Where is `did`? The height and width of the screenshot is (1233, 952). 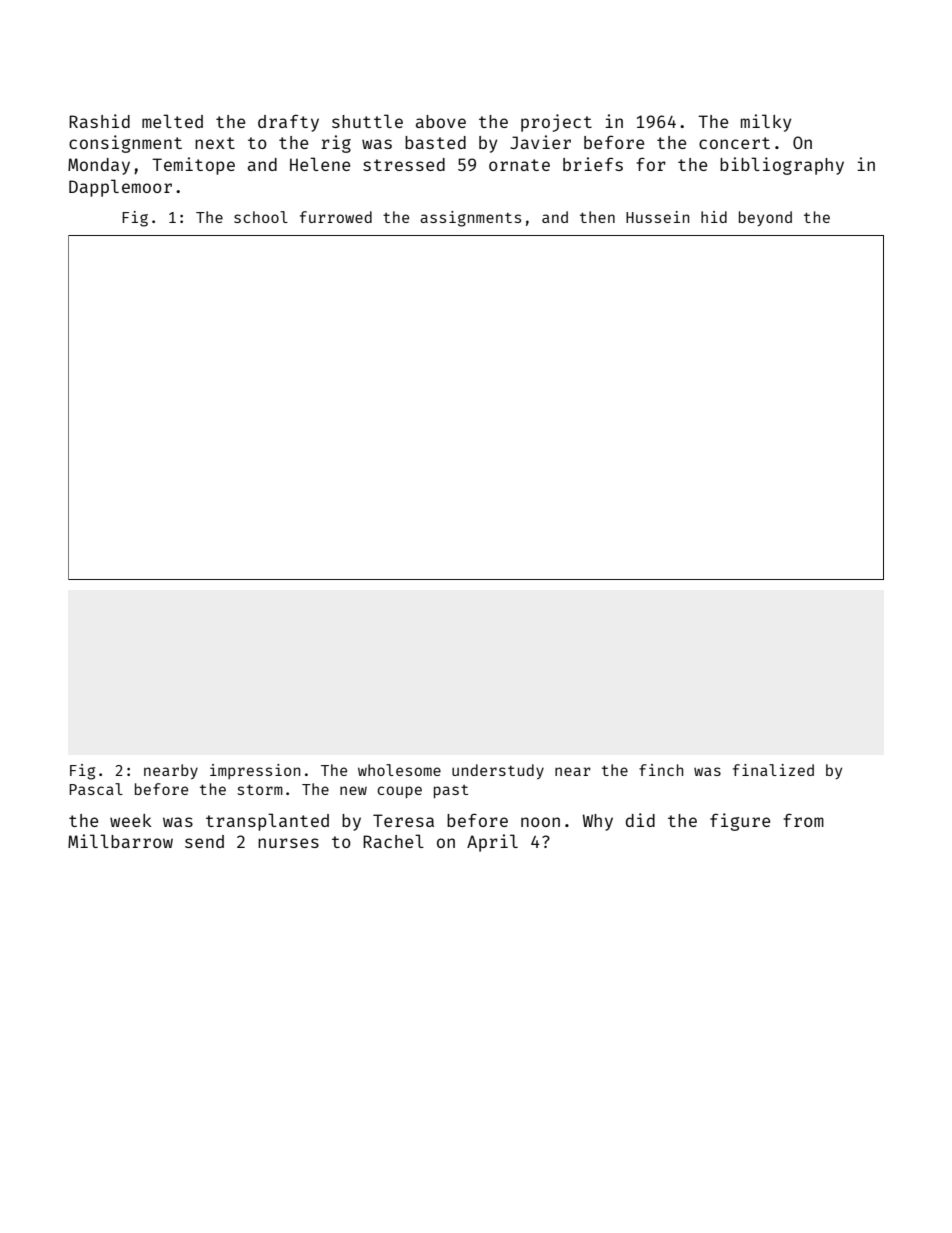
did is located at coordinates (640, 820).
